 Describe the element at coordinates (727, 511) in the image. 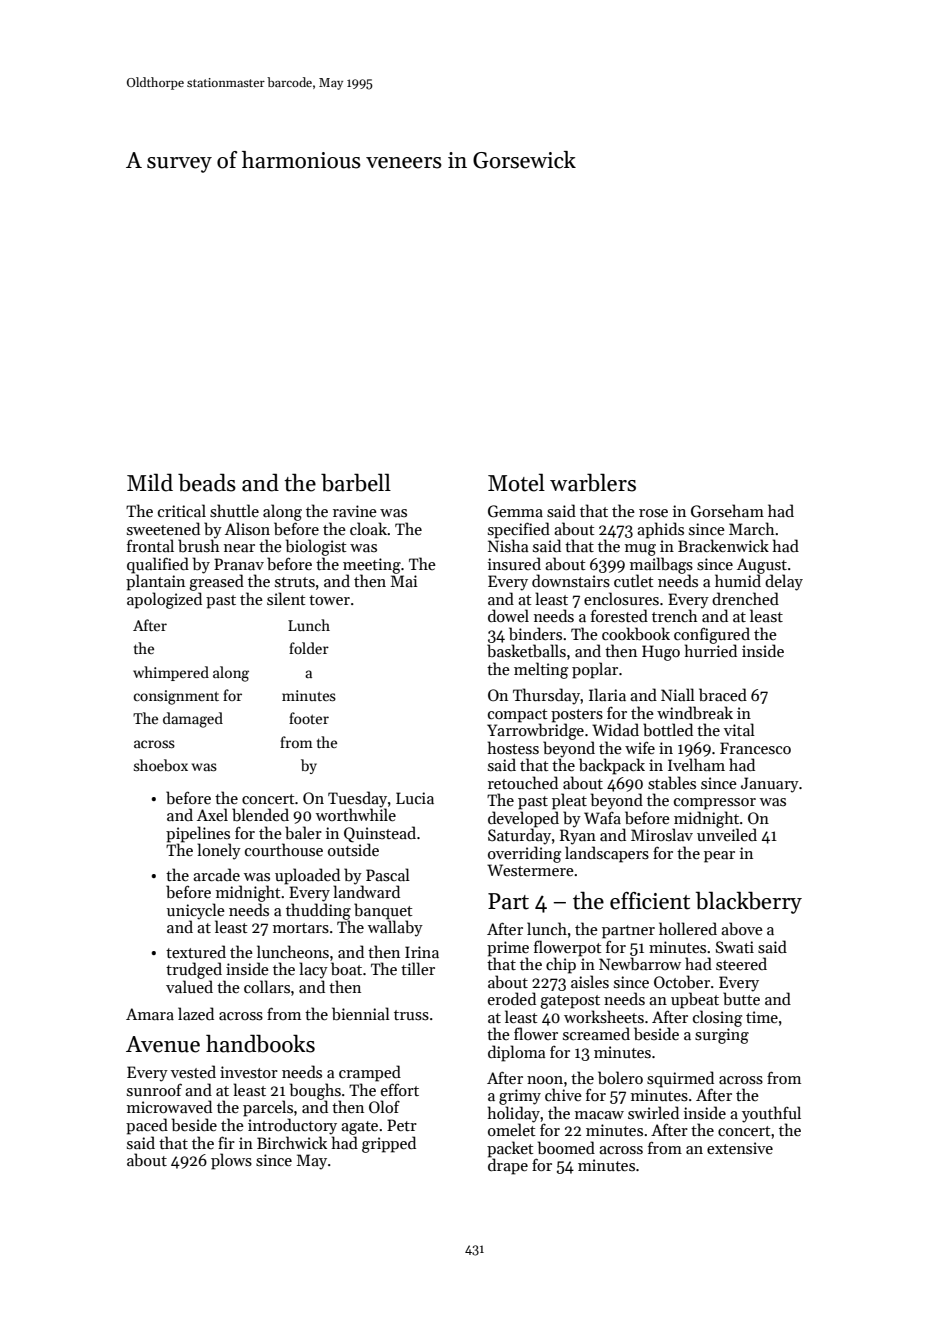

I see `Gorseham` at that location.
